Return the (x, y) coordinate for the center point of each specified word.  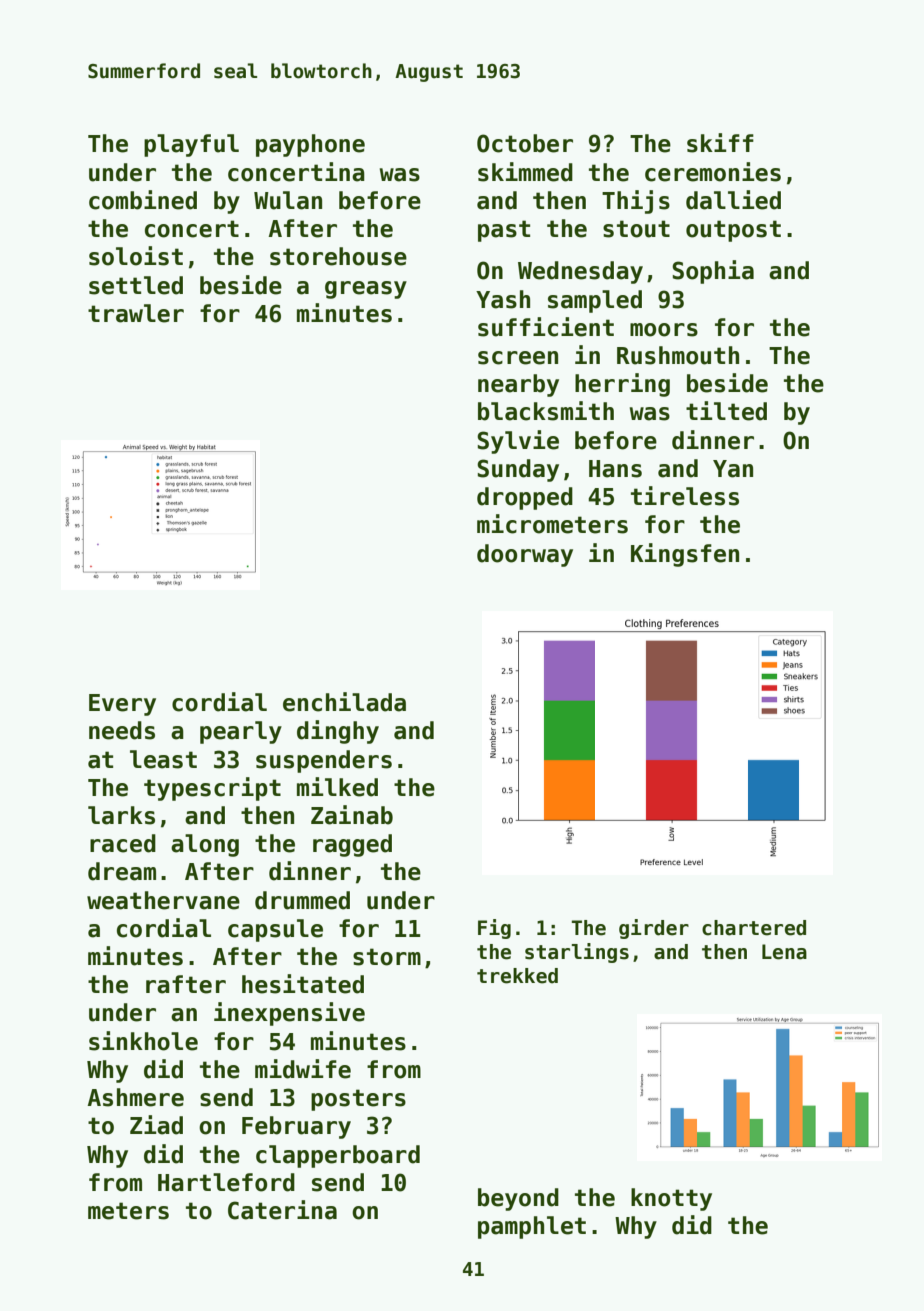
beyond (518, 1199)
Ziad (156, 1125)
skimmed (525, 172)
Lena (784, 952)
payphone (310, 145)
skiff (720, 143)
